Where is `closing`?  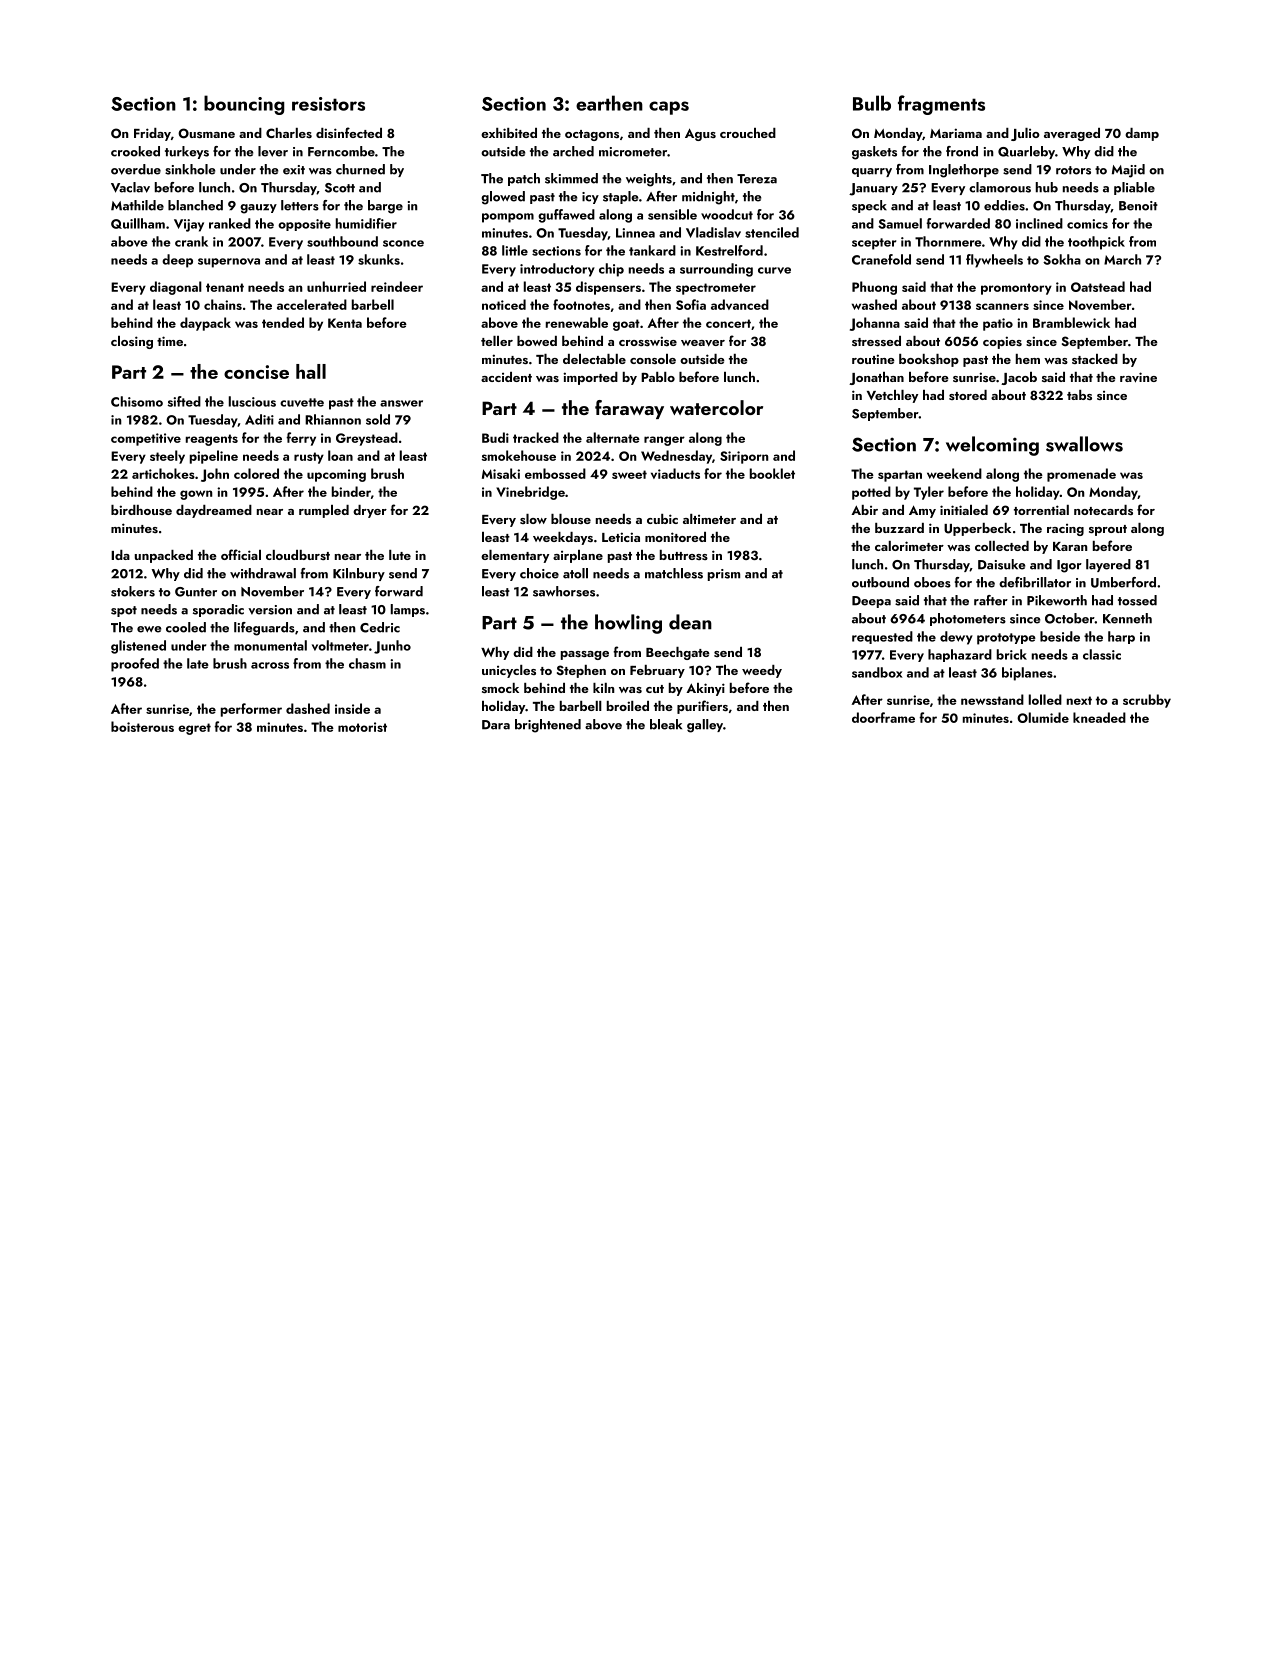 closing is located at coordinates (132, 342).
